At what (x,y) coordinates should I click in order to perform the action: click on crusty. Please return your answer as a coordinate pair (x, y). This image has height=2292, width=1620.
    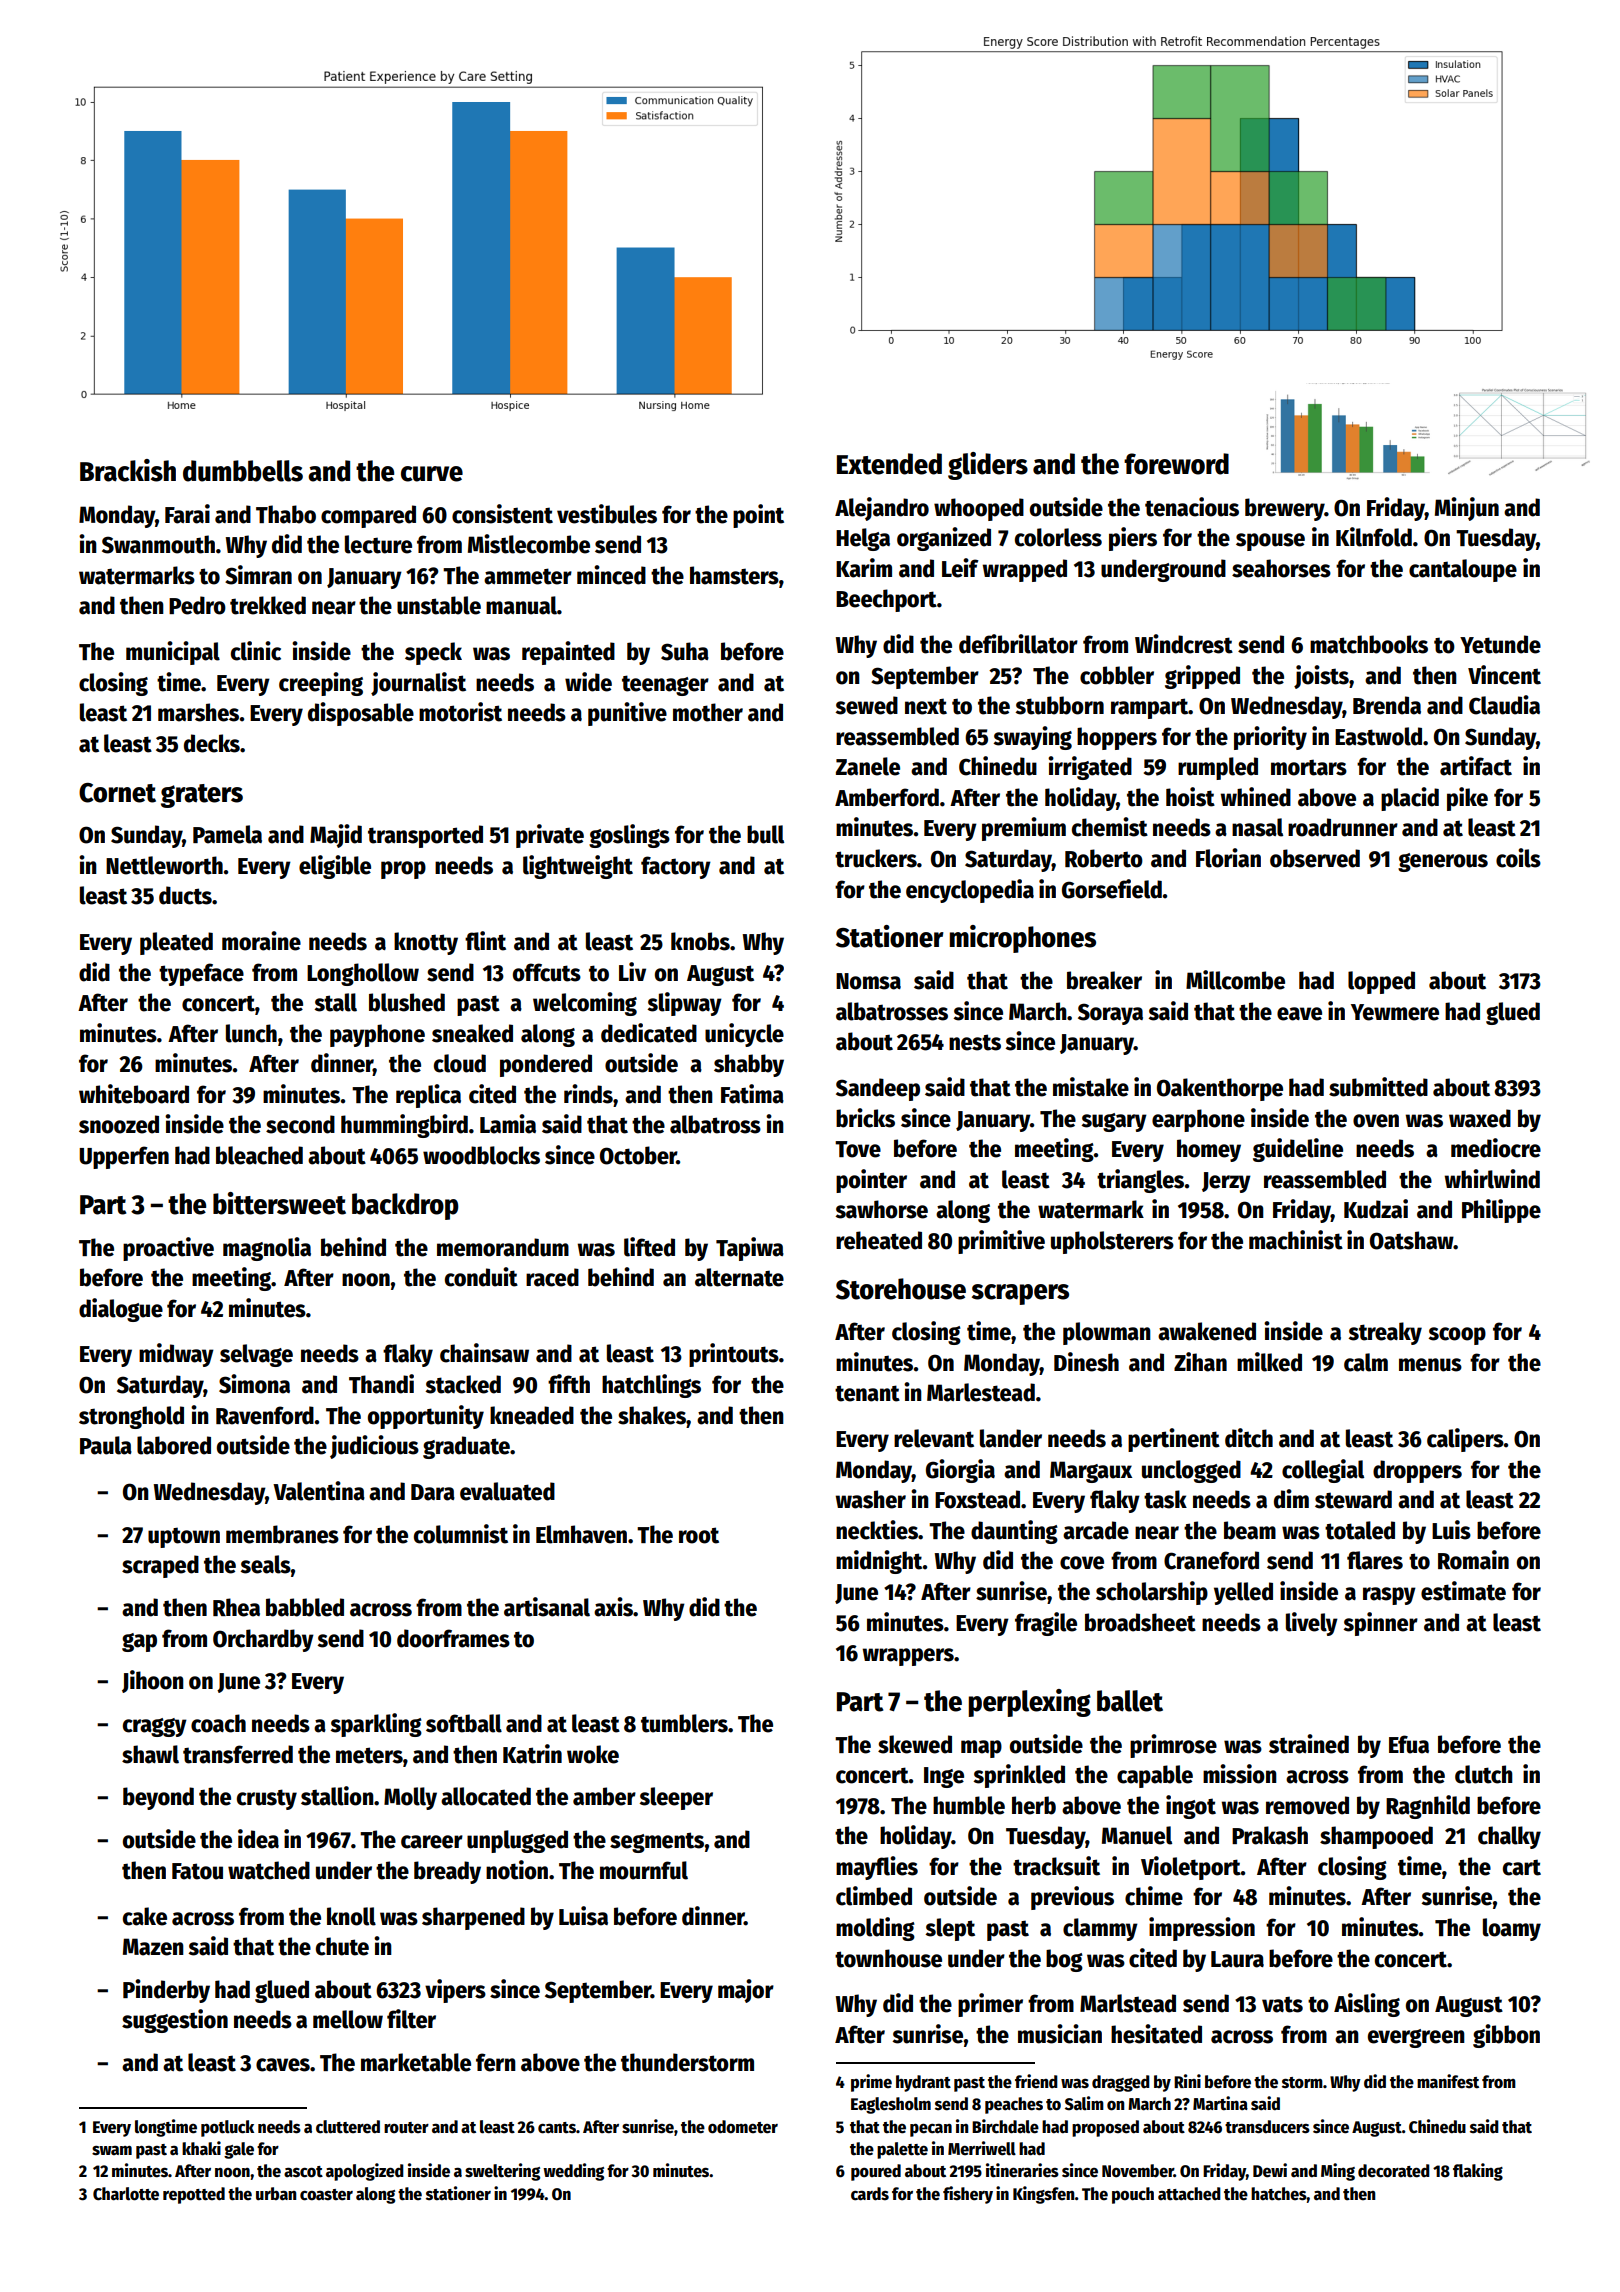
    Looking at the image, I should click on (267, 1799).
